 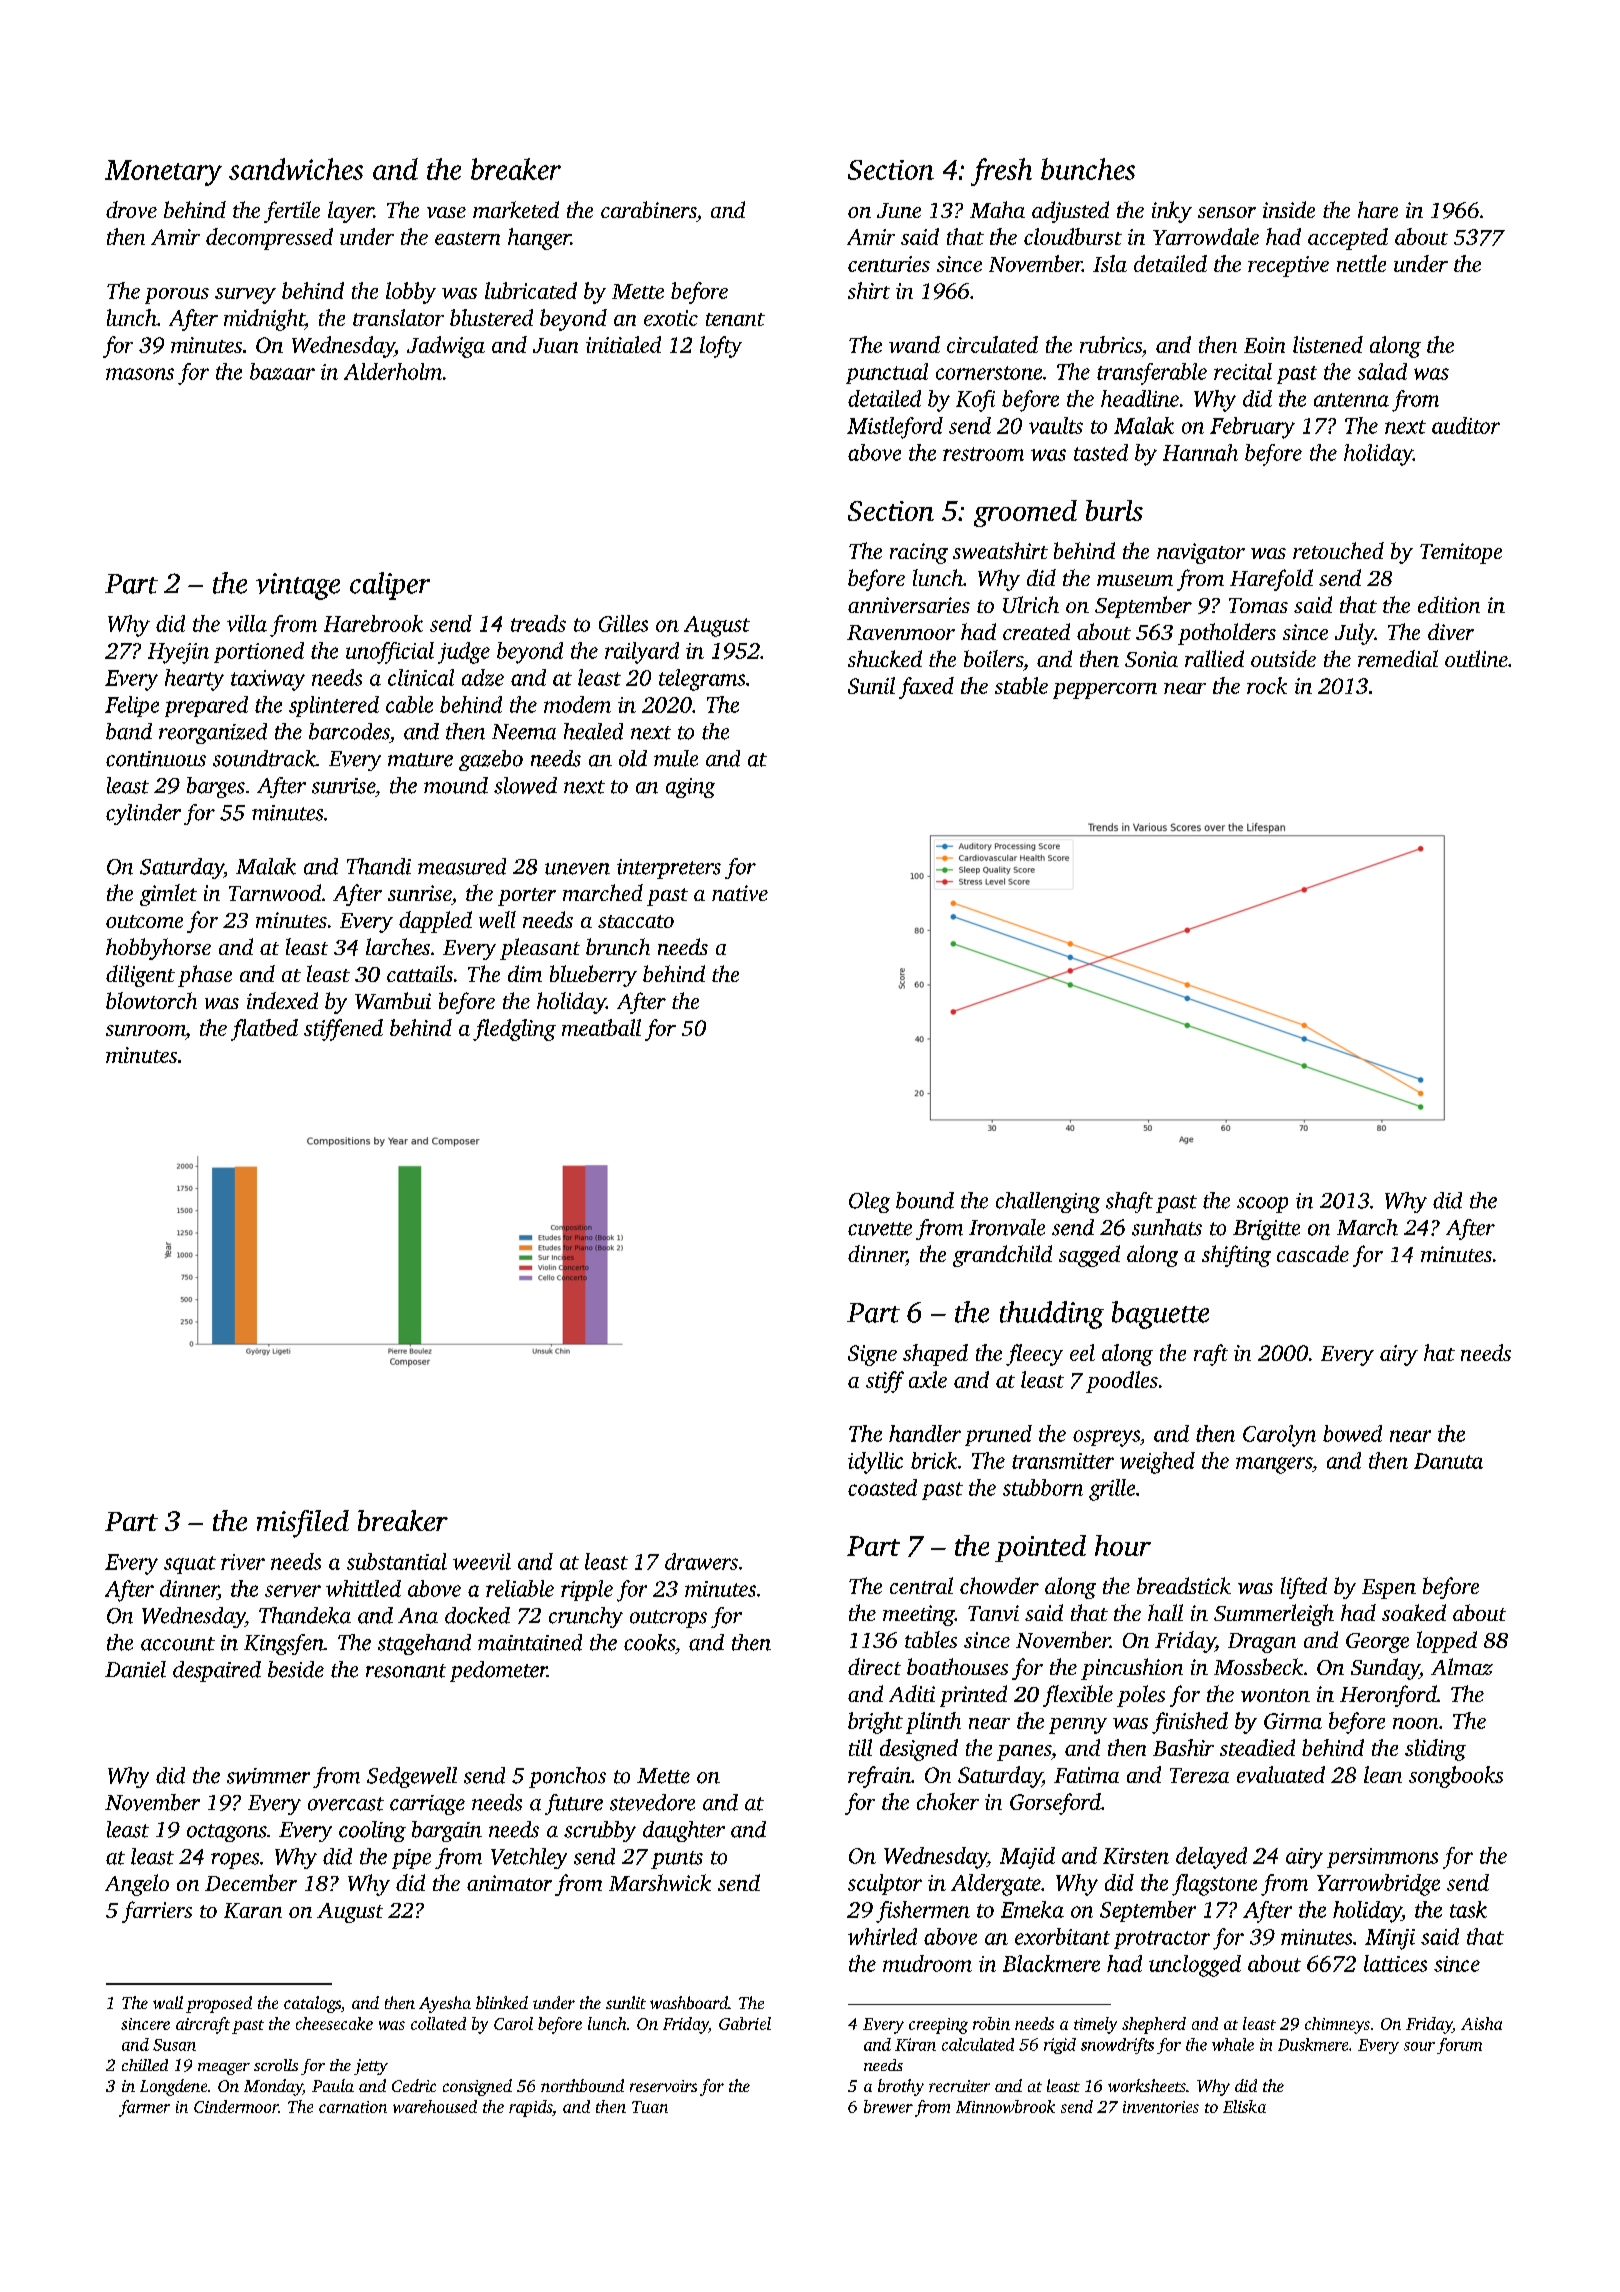 I want to click on Tuan, so click(x=650, y=2107).
